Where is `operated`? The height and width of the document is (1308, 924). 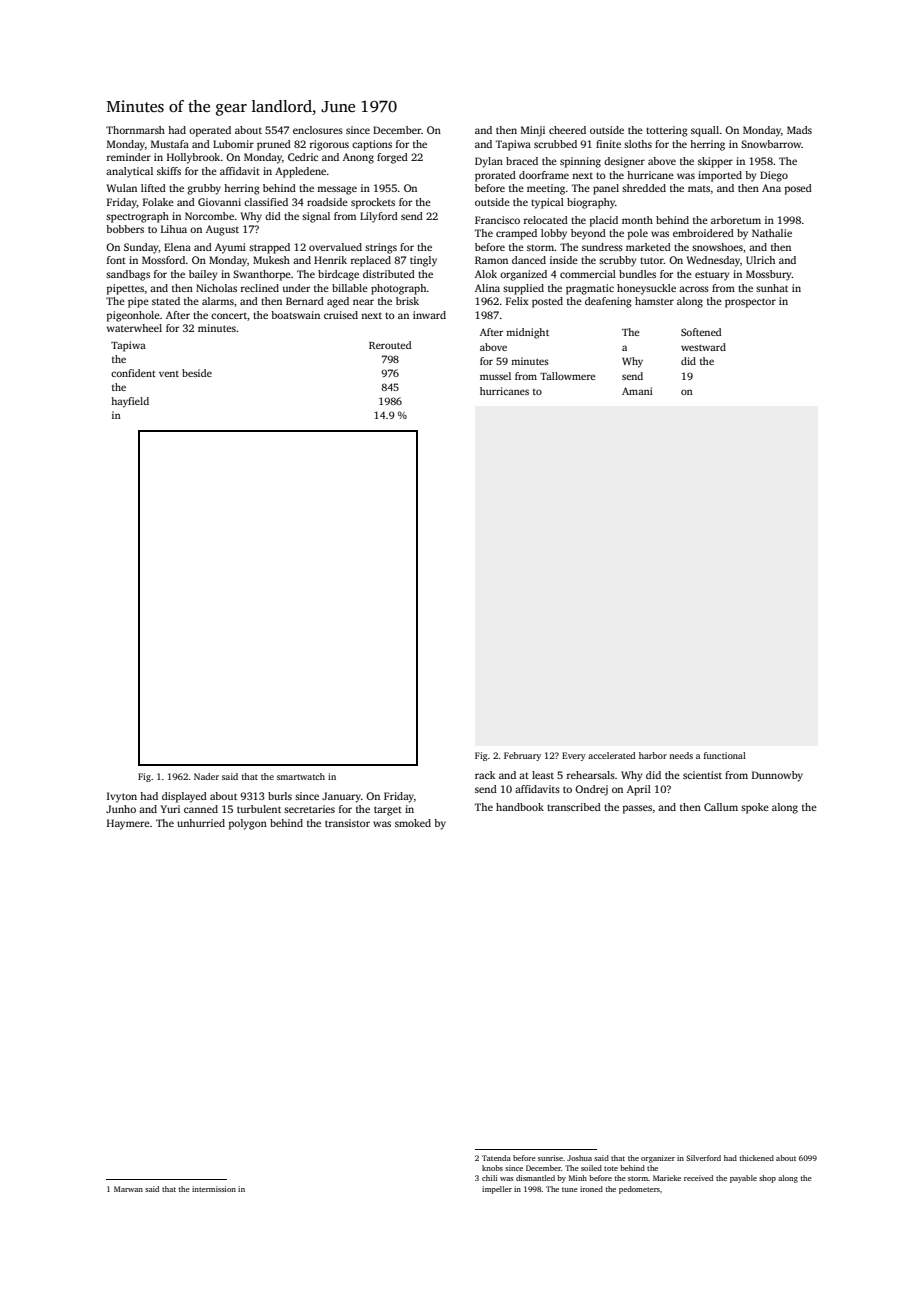 operated is located at coordinates (210, 131).
